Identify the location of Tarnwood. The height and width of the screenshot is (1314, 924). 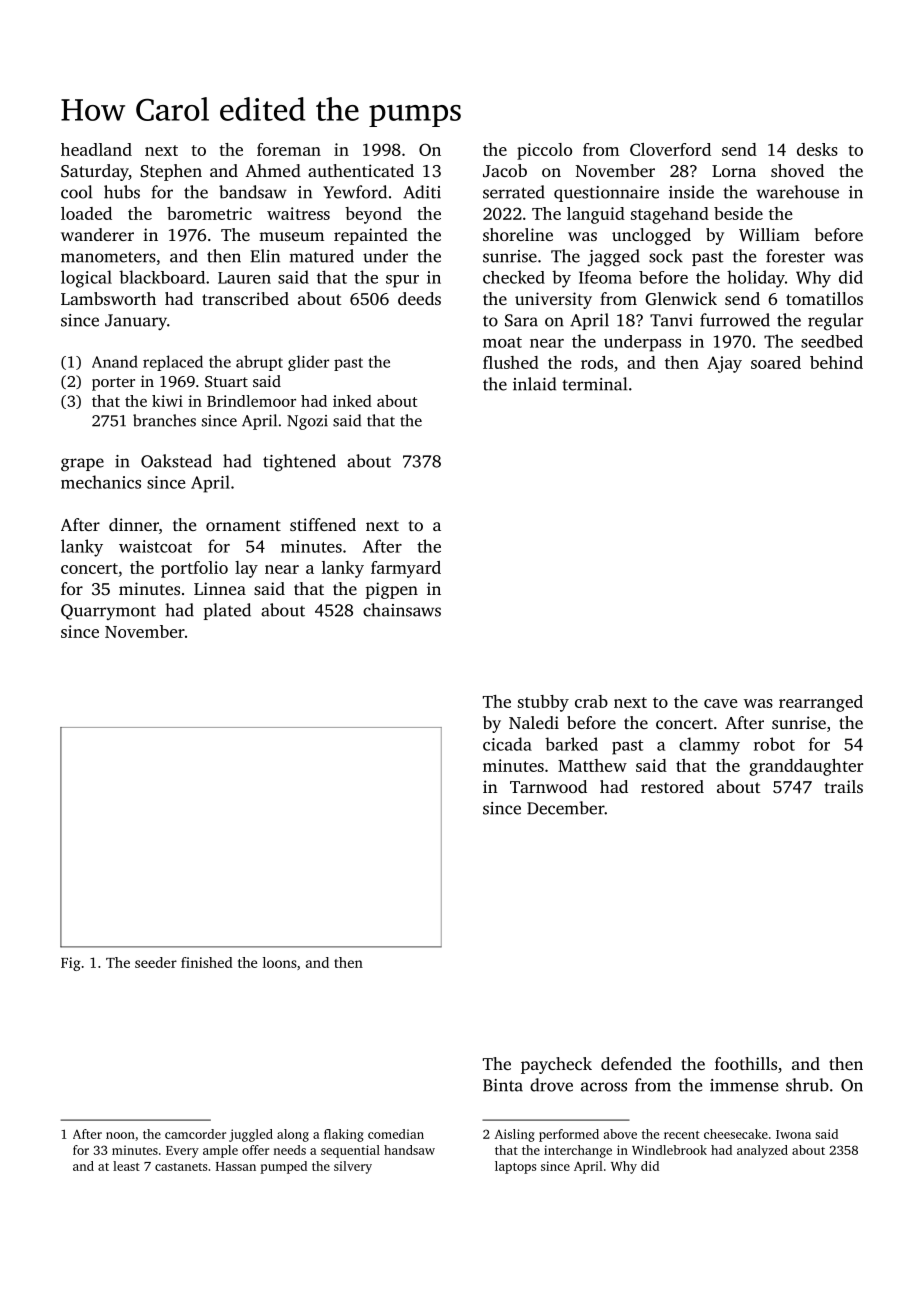
(548, 786).
